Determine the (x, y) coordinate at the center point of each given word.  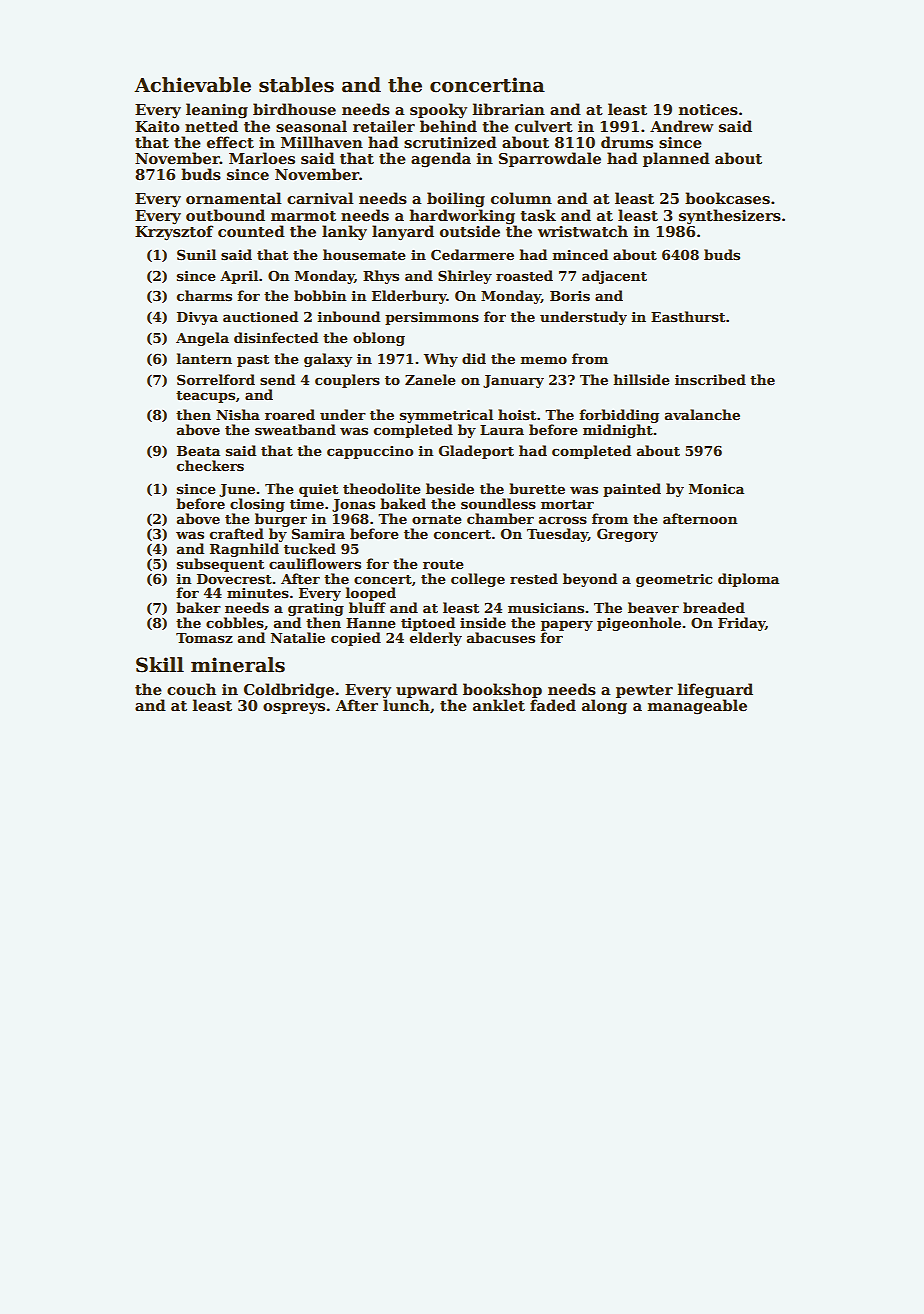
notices (708, 110)
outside (470, 231)
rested (534, 578)
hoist (517, 414)
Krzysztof (174, 232)
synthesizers (730, 216)
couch (191, 689)
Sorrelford (216, 379)
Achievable (192, 85)
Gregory (627, 535)
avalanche (702, 414)
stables (296, 85)
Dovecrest (234, 579)
